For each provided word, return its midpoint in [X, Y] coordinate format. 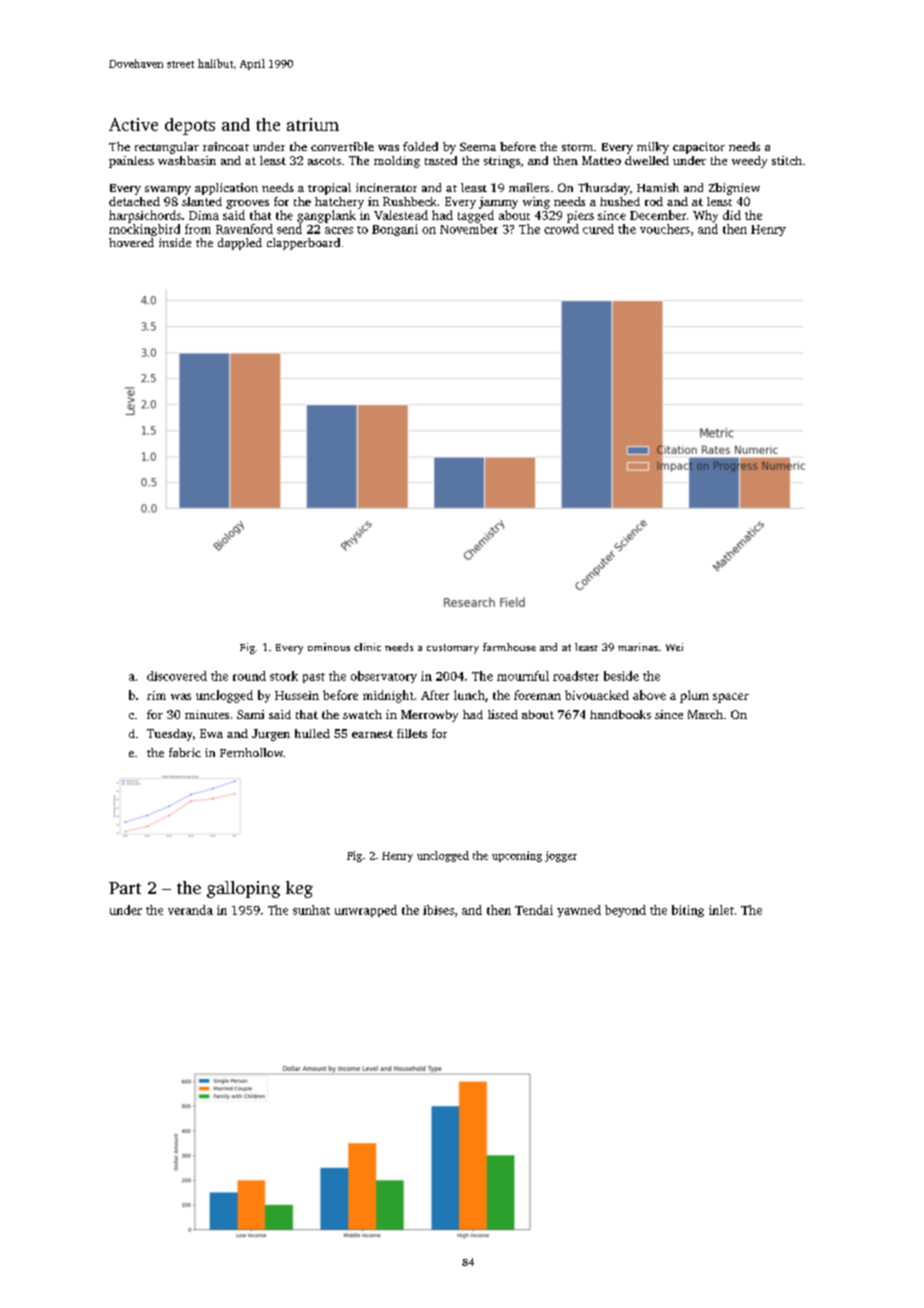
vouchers [665, 229]
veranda [190, 910]
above [649, 695]
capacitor [699, 148]
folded [420, 146]
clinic [367, 647]
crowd [561, 229]
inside [175, 242]
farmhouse [509, 647]
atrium [313, 124]
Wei [674, 647]
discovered [177, 676]
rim [156, 695]
